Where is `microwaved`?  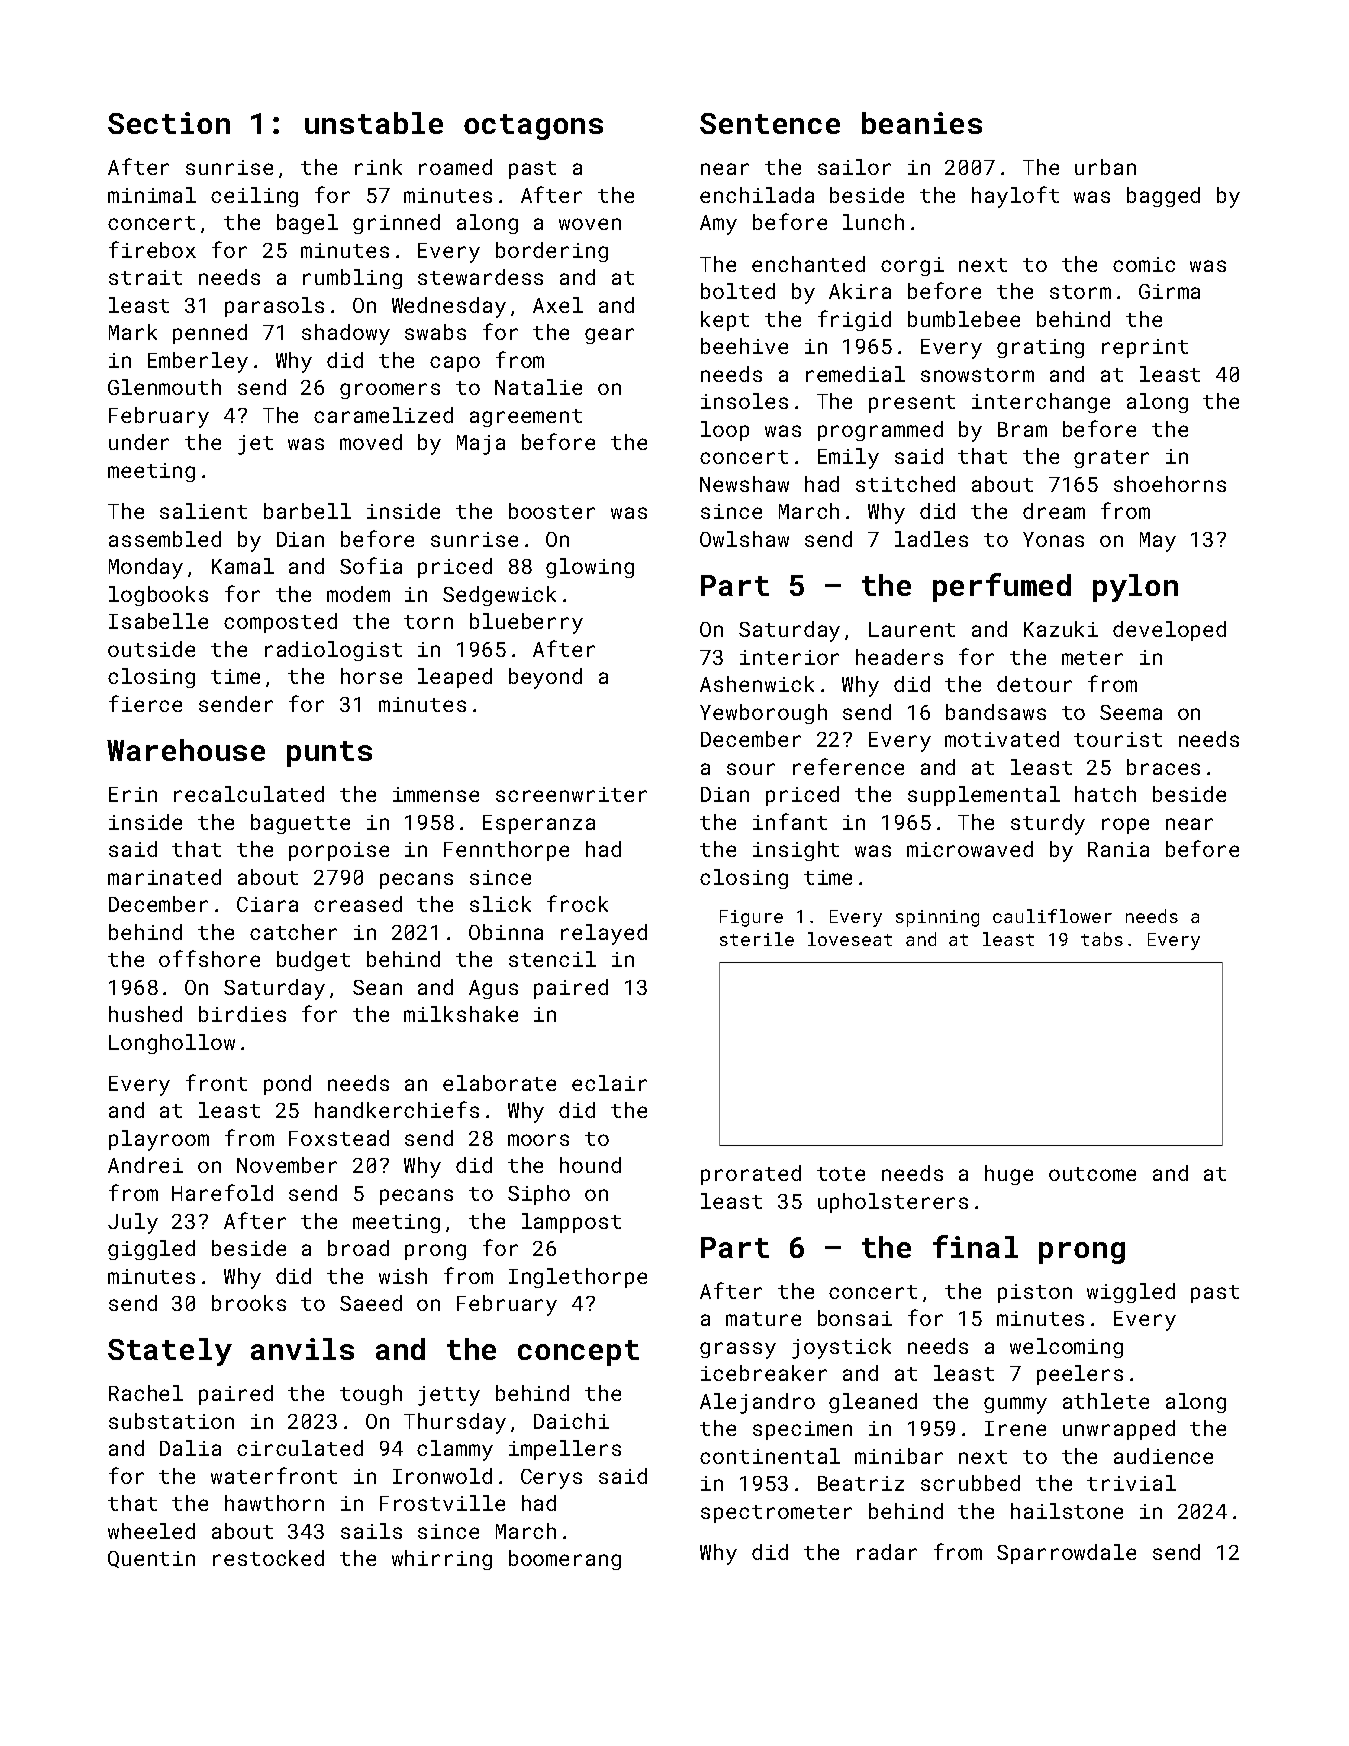 microwaved is located at coordinates (970, 849).
